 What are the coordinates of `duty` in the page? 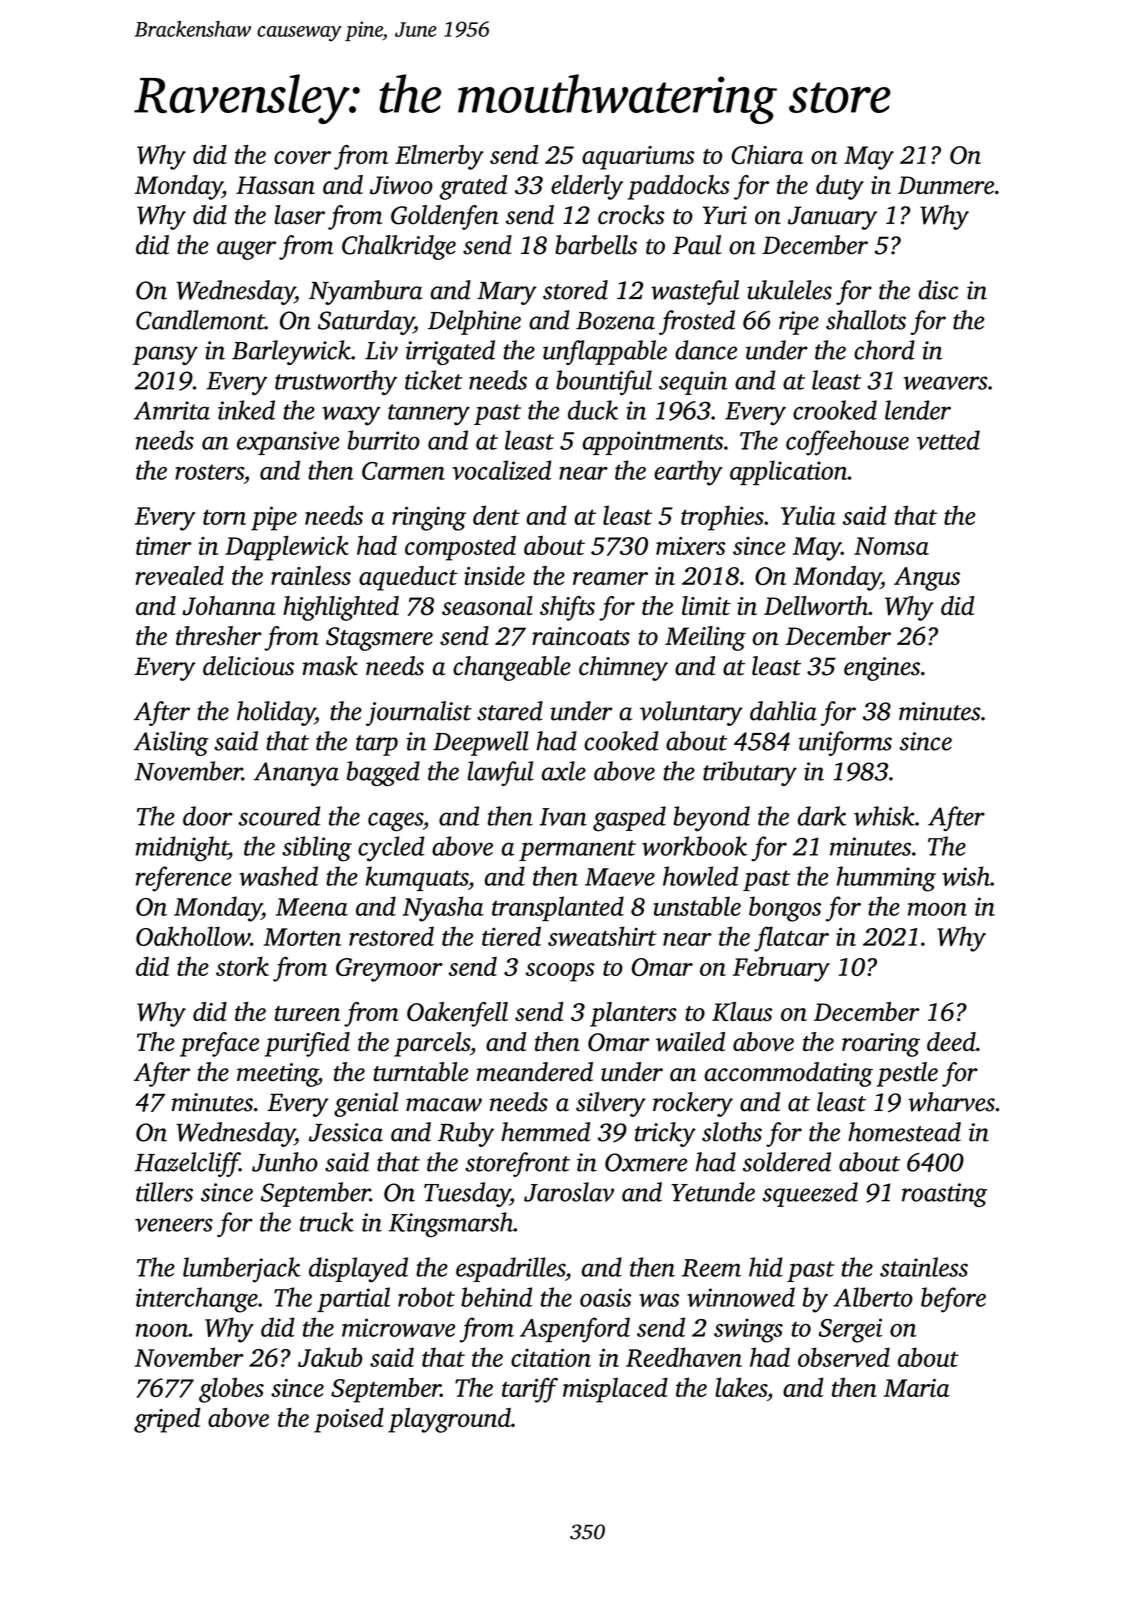 It's located at (840, 187).
